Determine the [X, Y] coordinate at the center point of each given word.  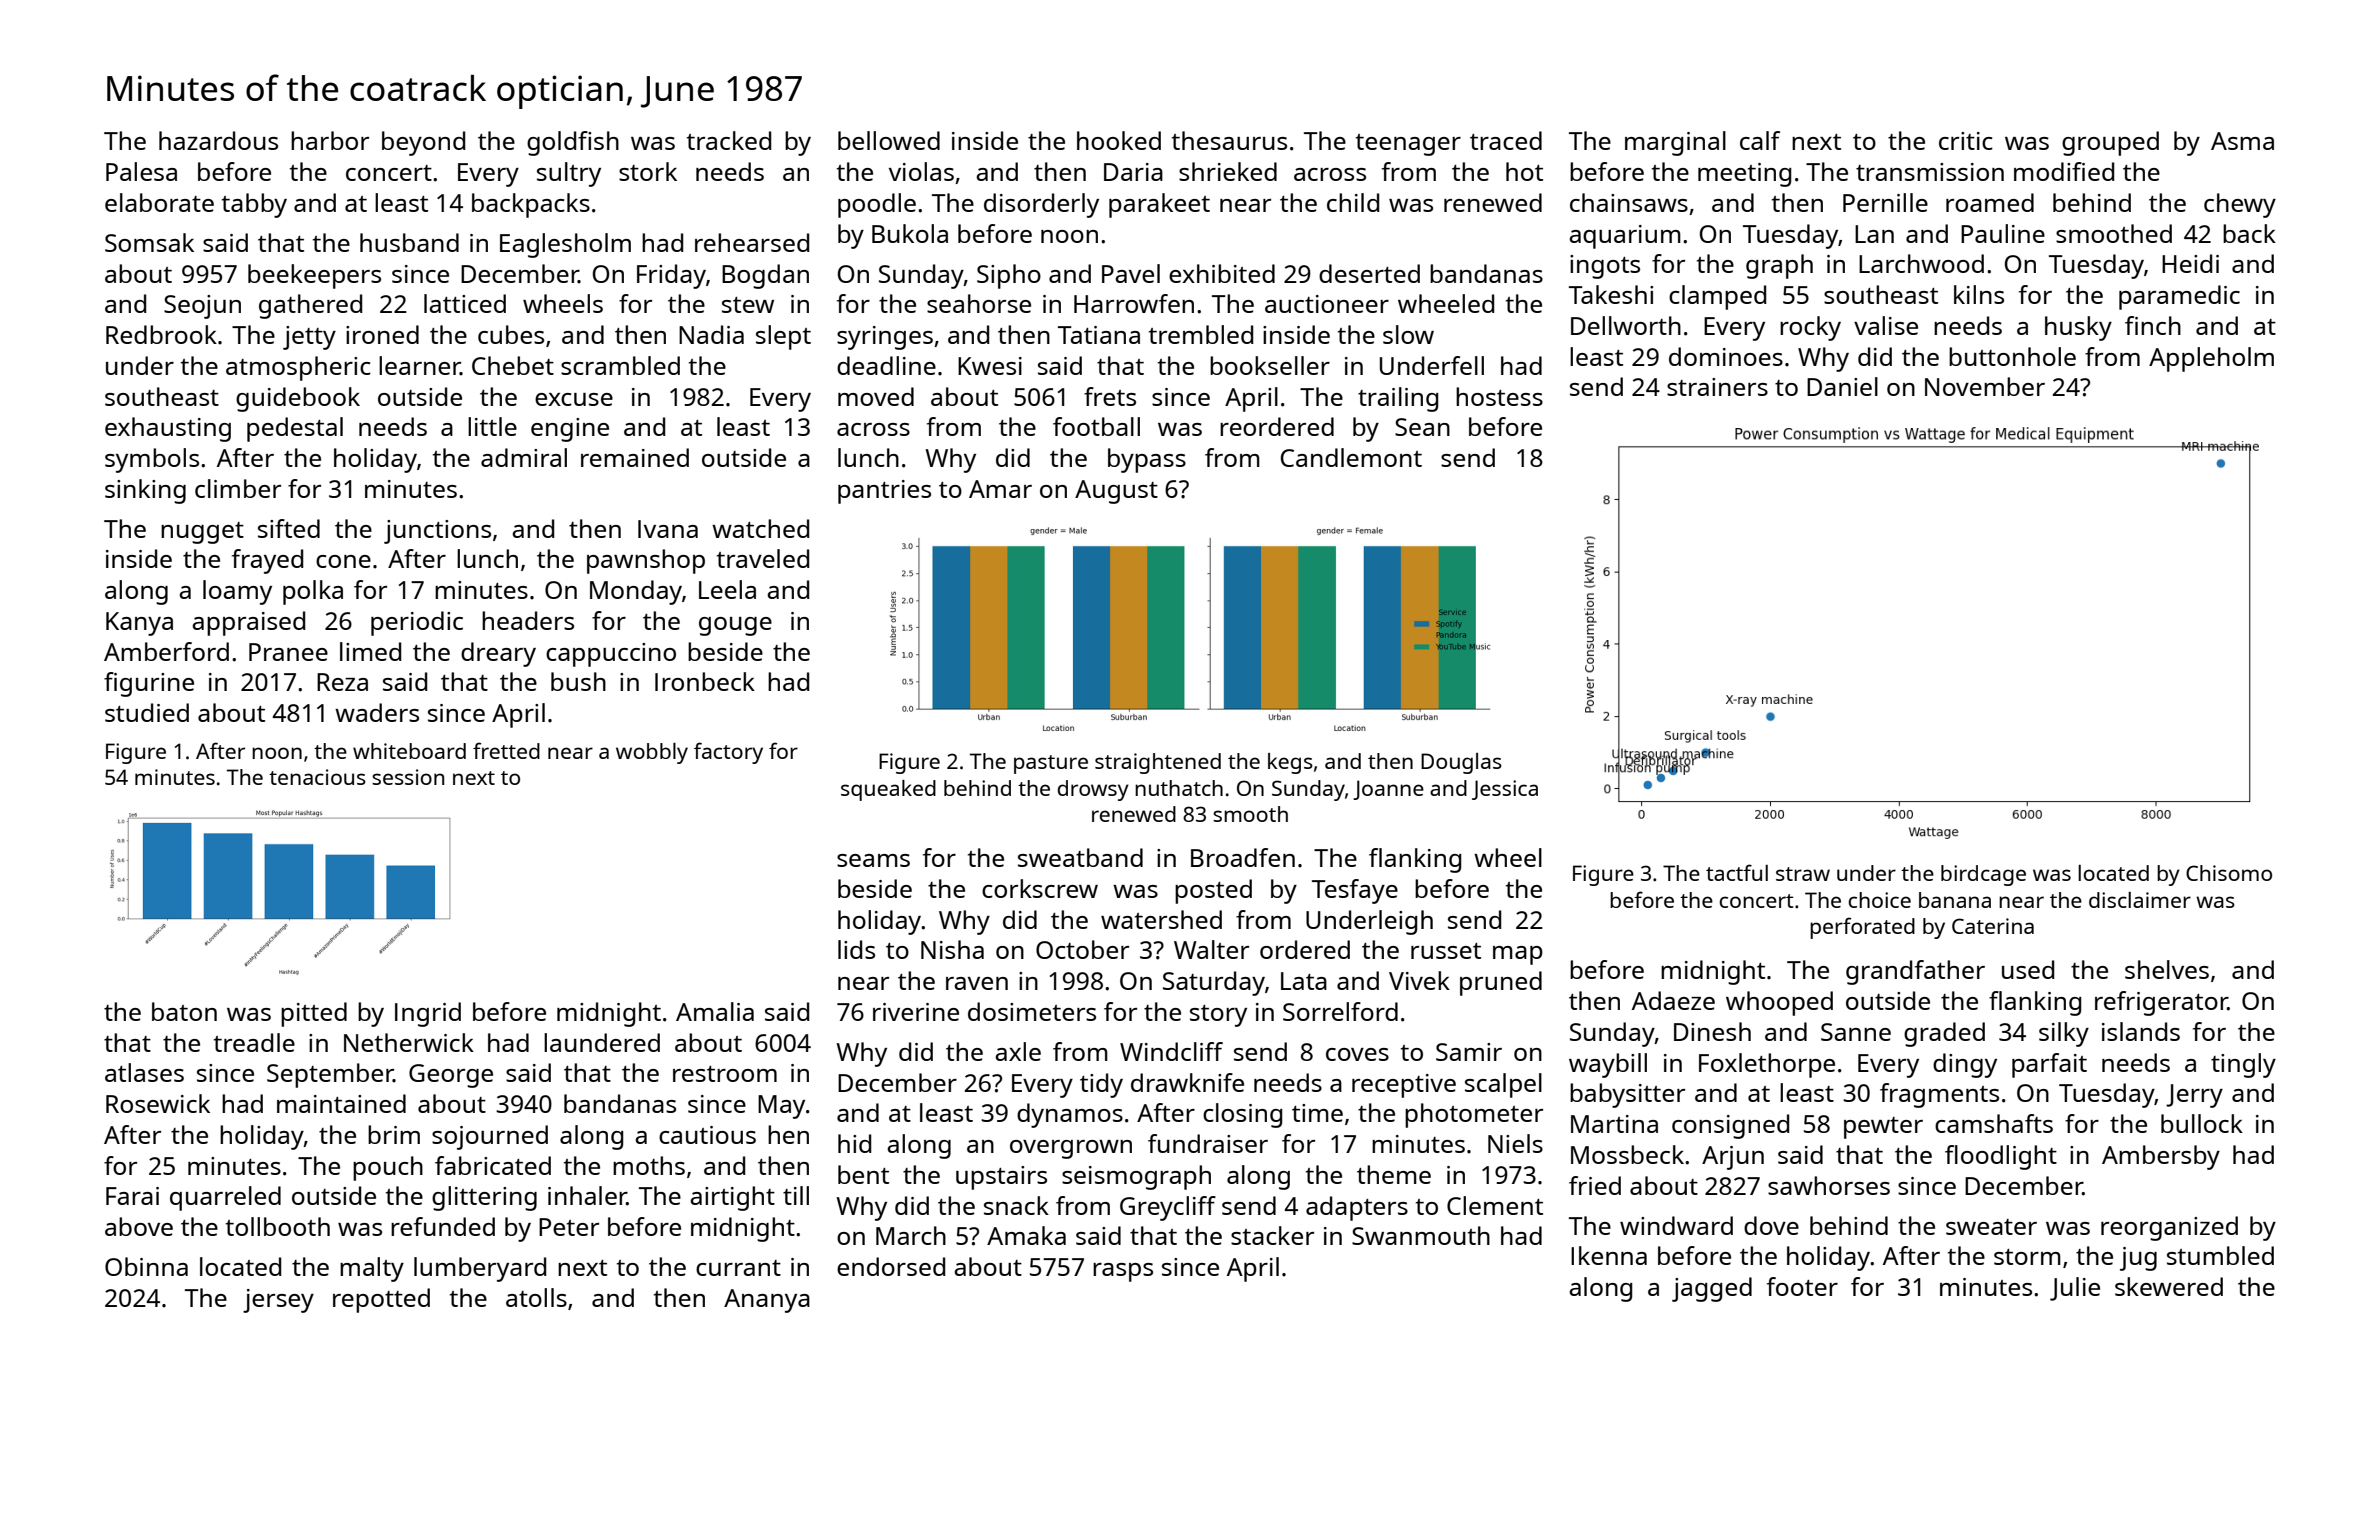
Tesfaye [1355, 891]
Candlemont [1351, 457]
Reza [342, 682]
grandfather [1915, 972]
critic [1966, 141]
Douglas [1461, 763]
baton [184, 1011]
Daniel [1842, 386]
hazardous [218, 140]
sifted [289, 528]
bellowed [889, 140]
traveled [763, 558]
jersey [278, 1301]
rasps [1123, 1272]
